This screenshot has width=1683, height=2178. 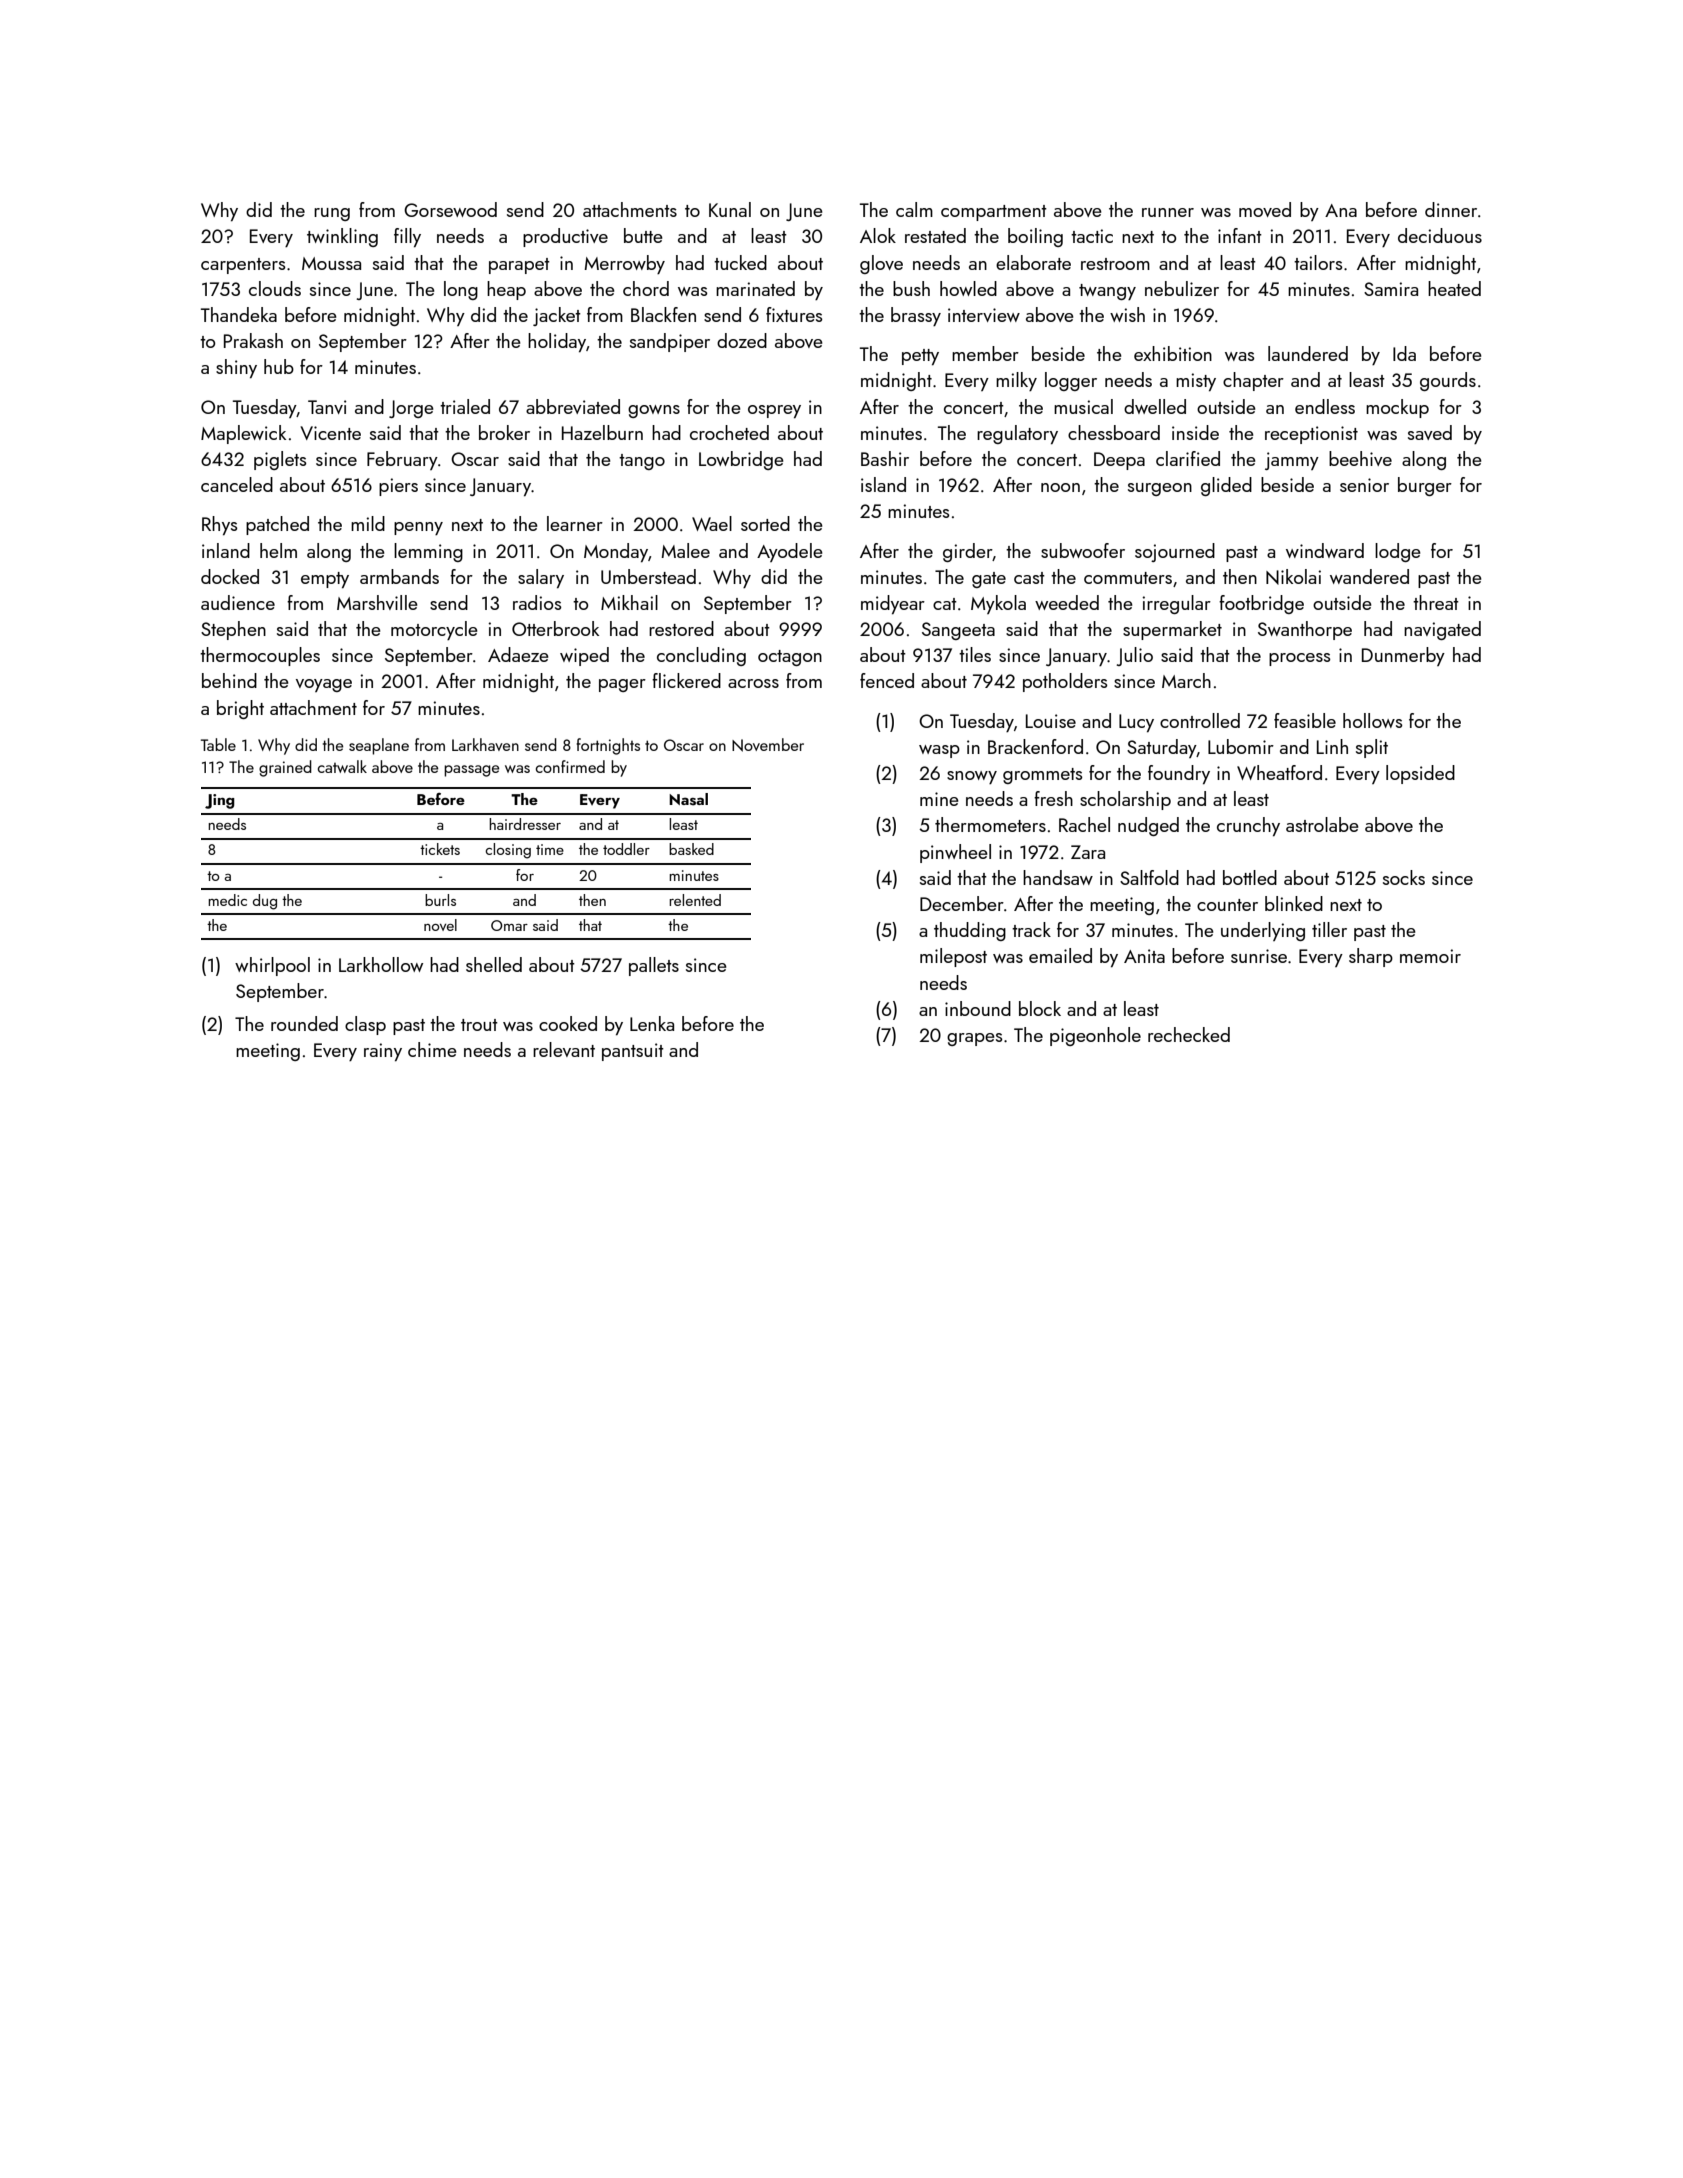 I want to click on rechecked, so click(x=1189, y=1034).
